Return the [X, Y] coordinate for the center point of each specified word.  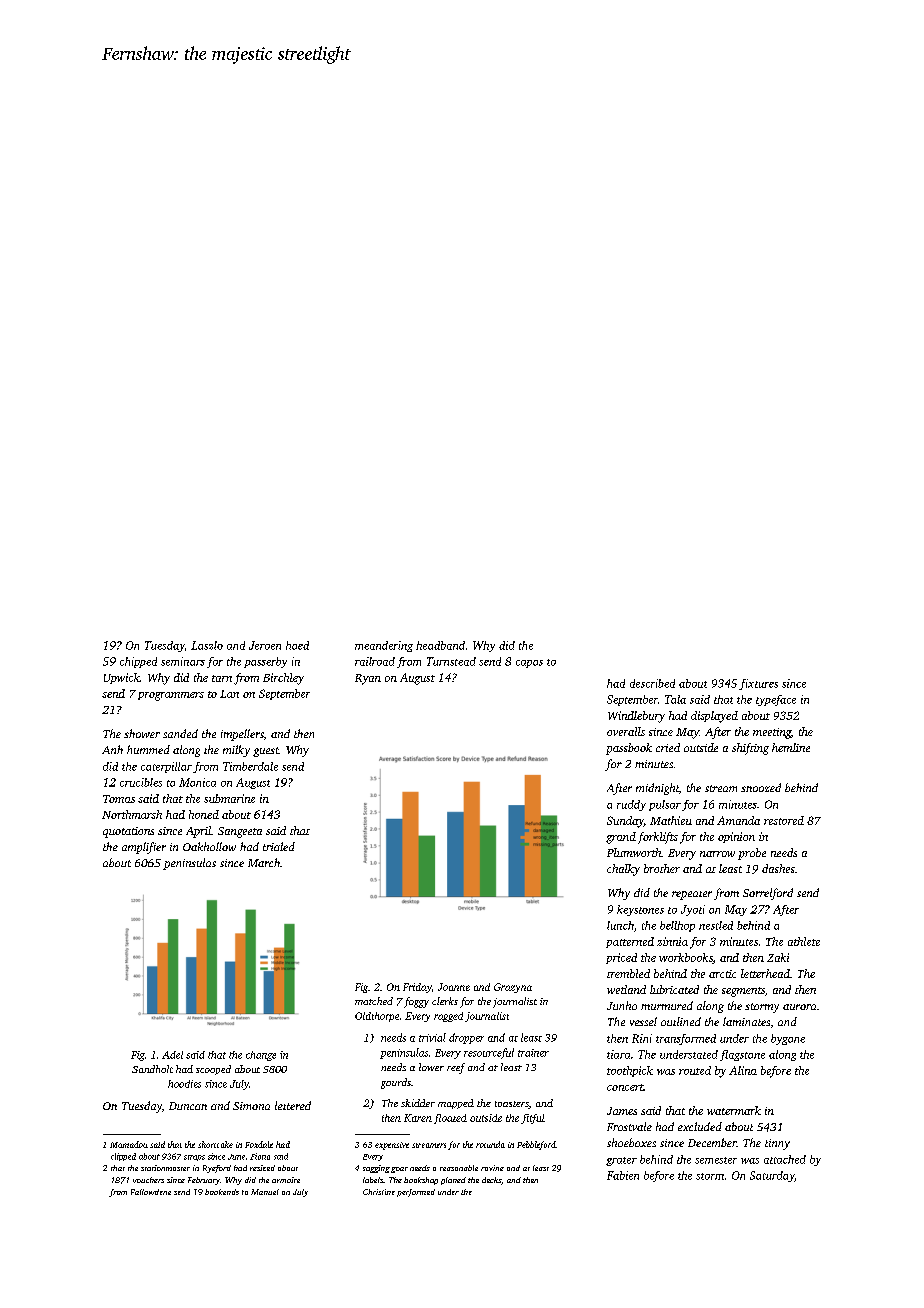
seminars [183, 661]
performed [416, 1193]
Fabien [623, 1175]
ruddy [631, 805]
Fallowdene [151, 1192]
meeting [772, 733]
